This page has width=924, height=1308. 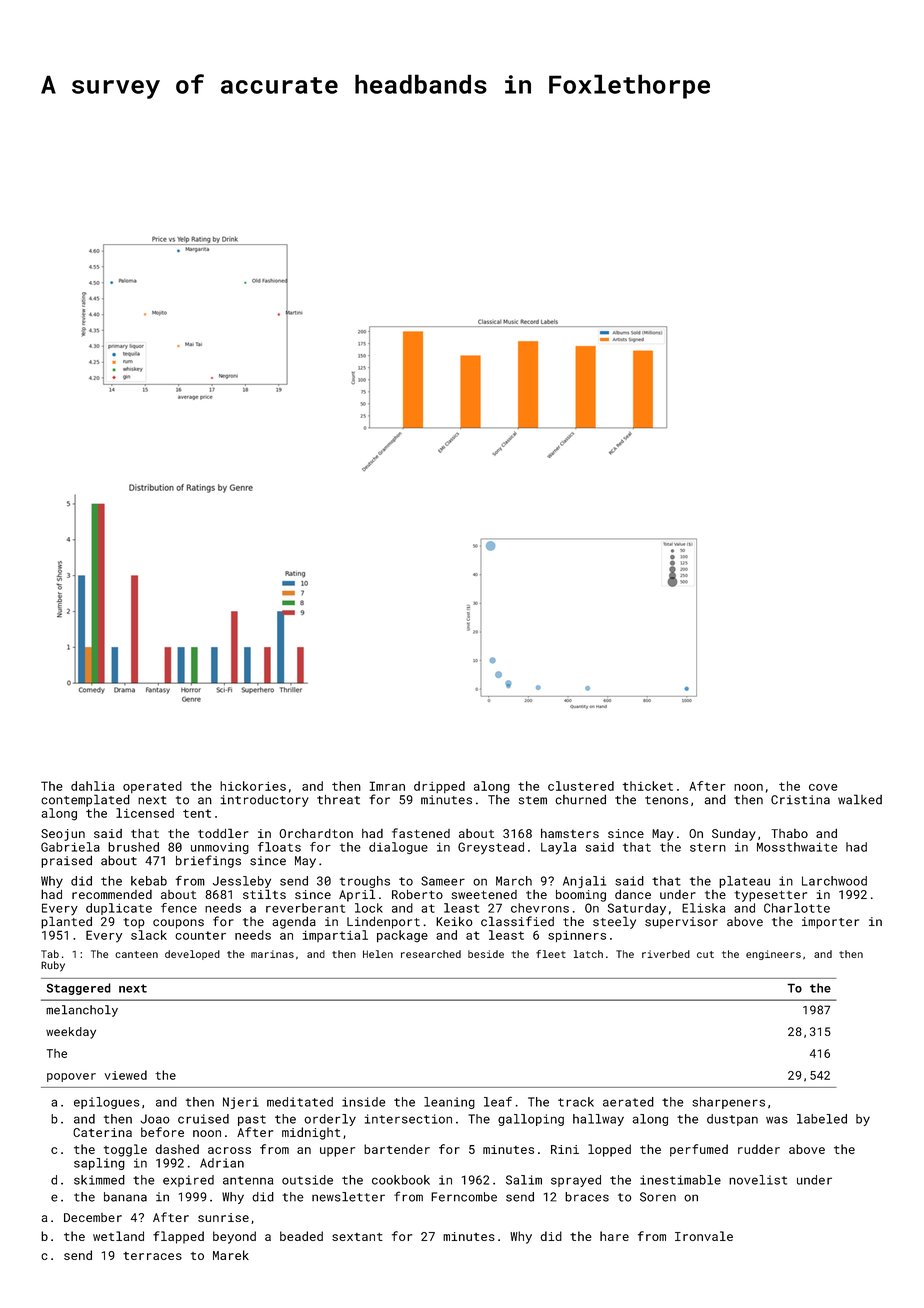 I want to click on Larchwood, so click(x=834, y=881).
